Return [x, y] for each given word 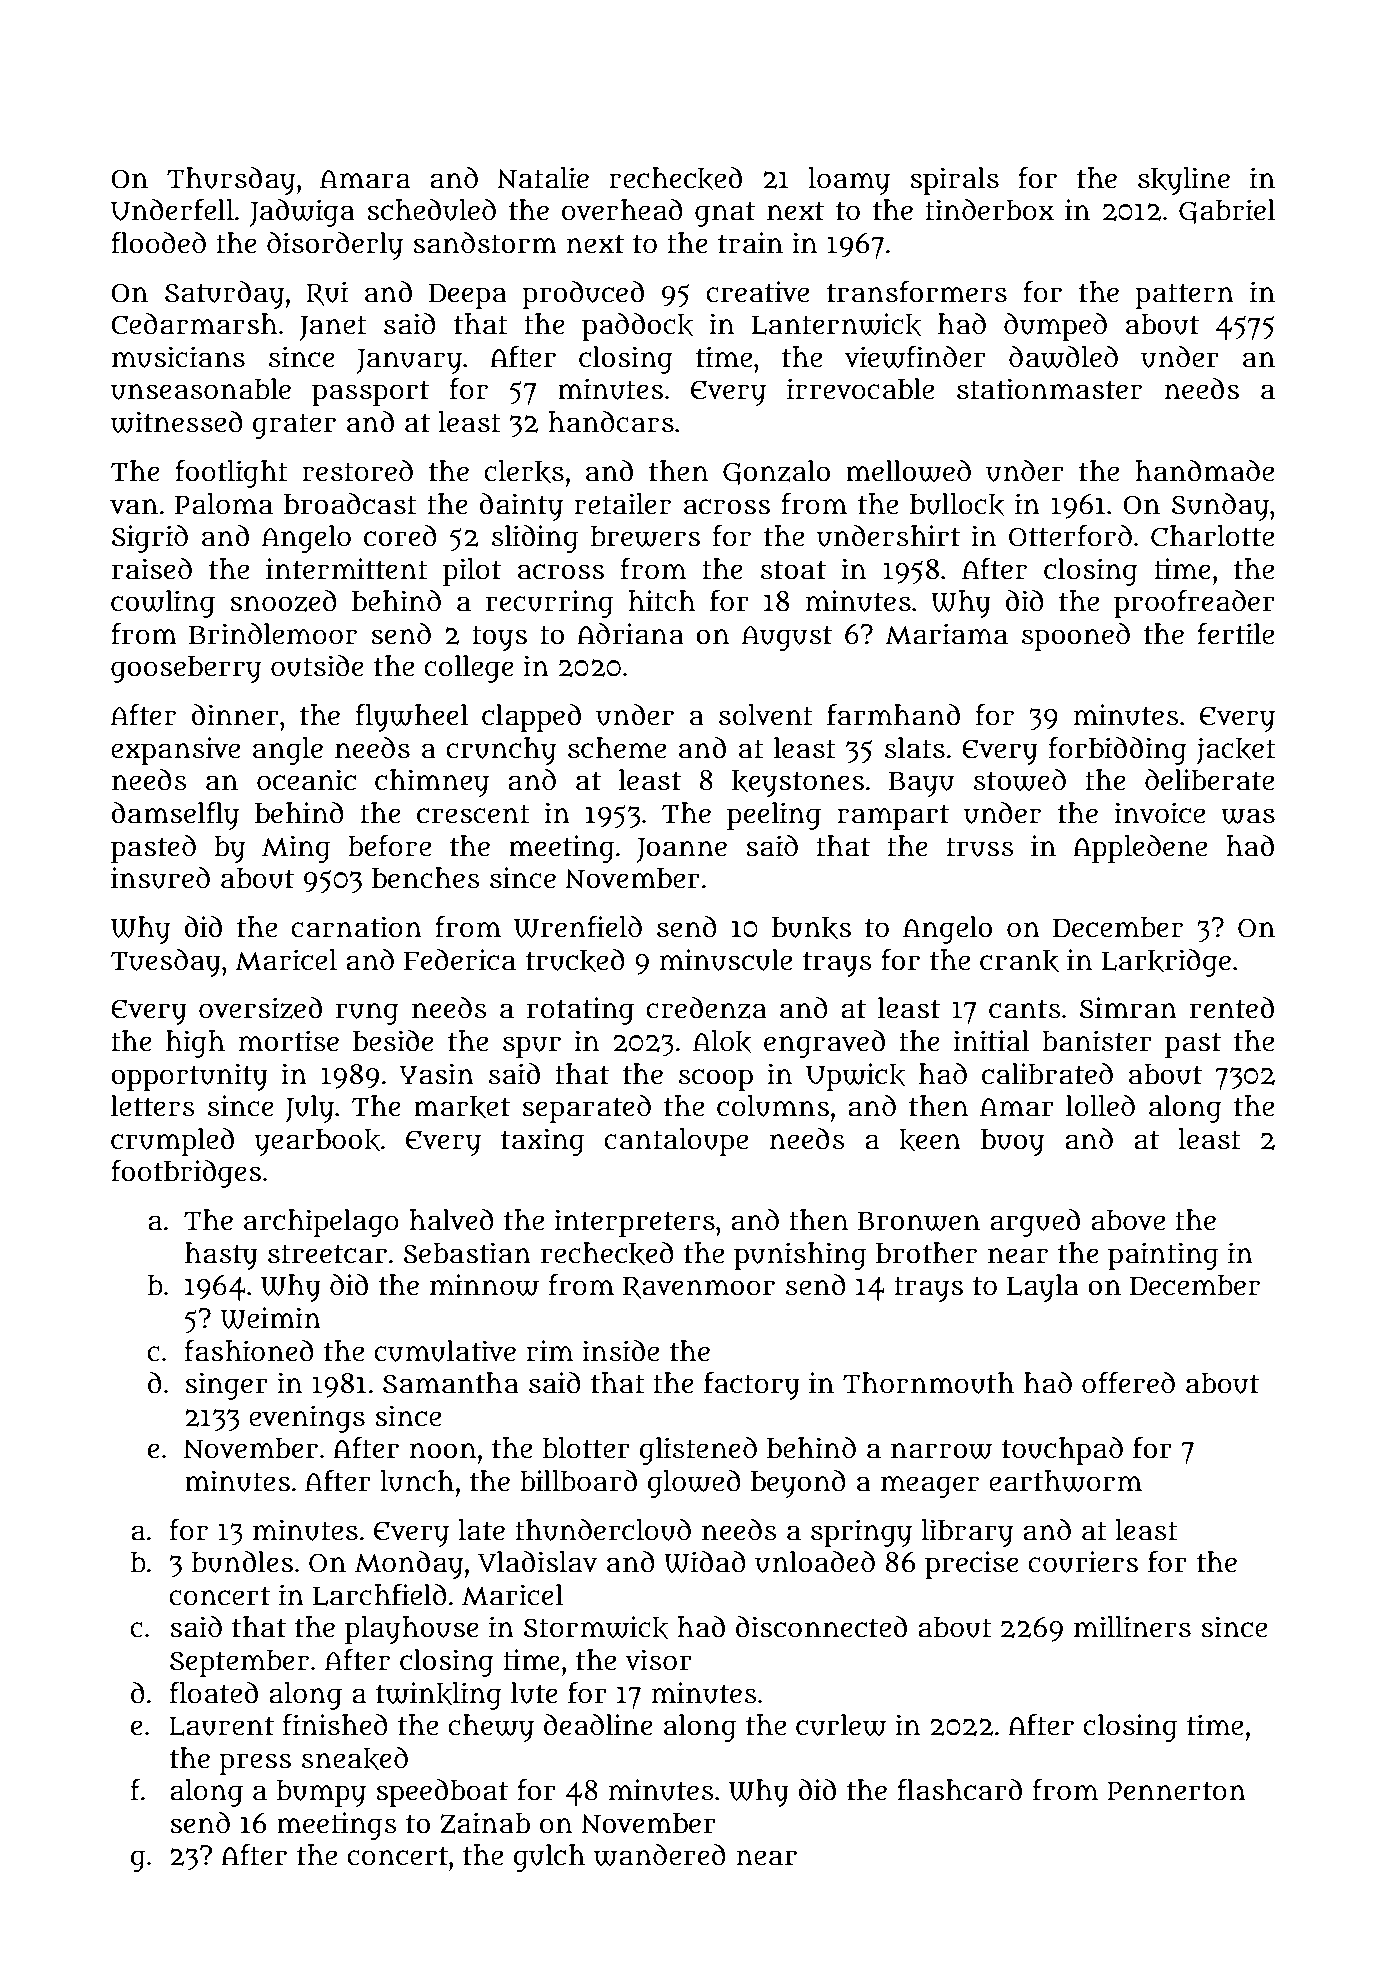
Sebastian [467, 1253]
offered [1128, 1383]
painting [1163, 1256]
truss [979, 847]
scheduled [431, 210]
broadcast [350, 504]
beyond [798, 1484]
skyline [1184, 181]
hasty [221, 1256]
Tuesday [166, 963]
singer [226, 1386]
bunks [811, 928]
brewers [645, 536]
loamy [849, 181]
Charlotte [1212, 536]
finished [335, 1725]
